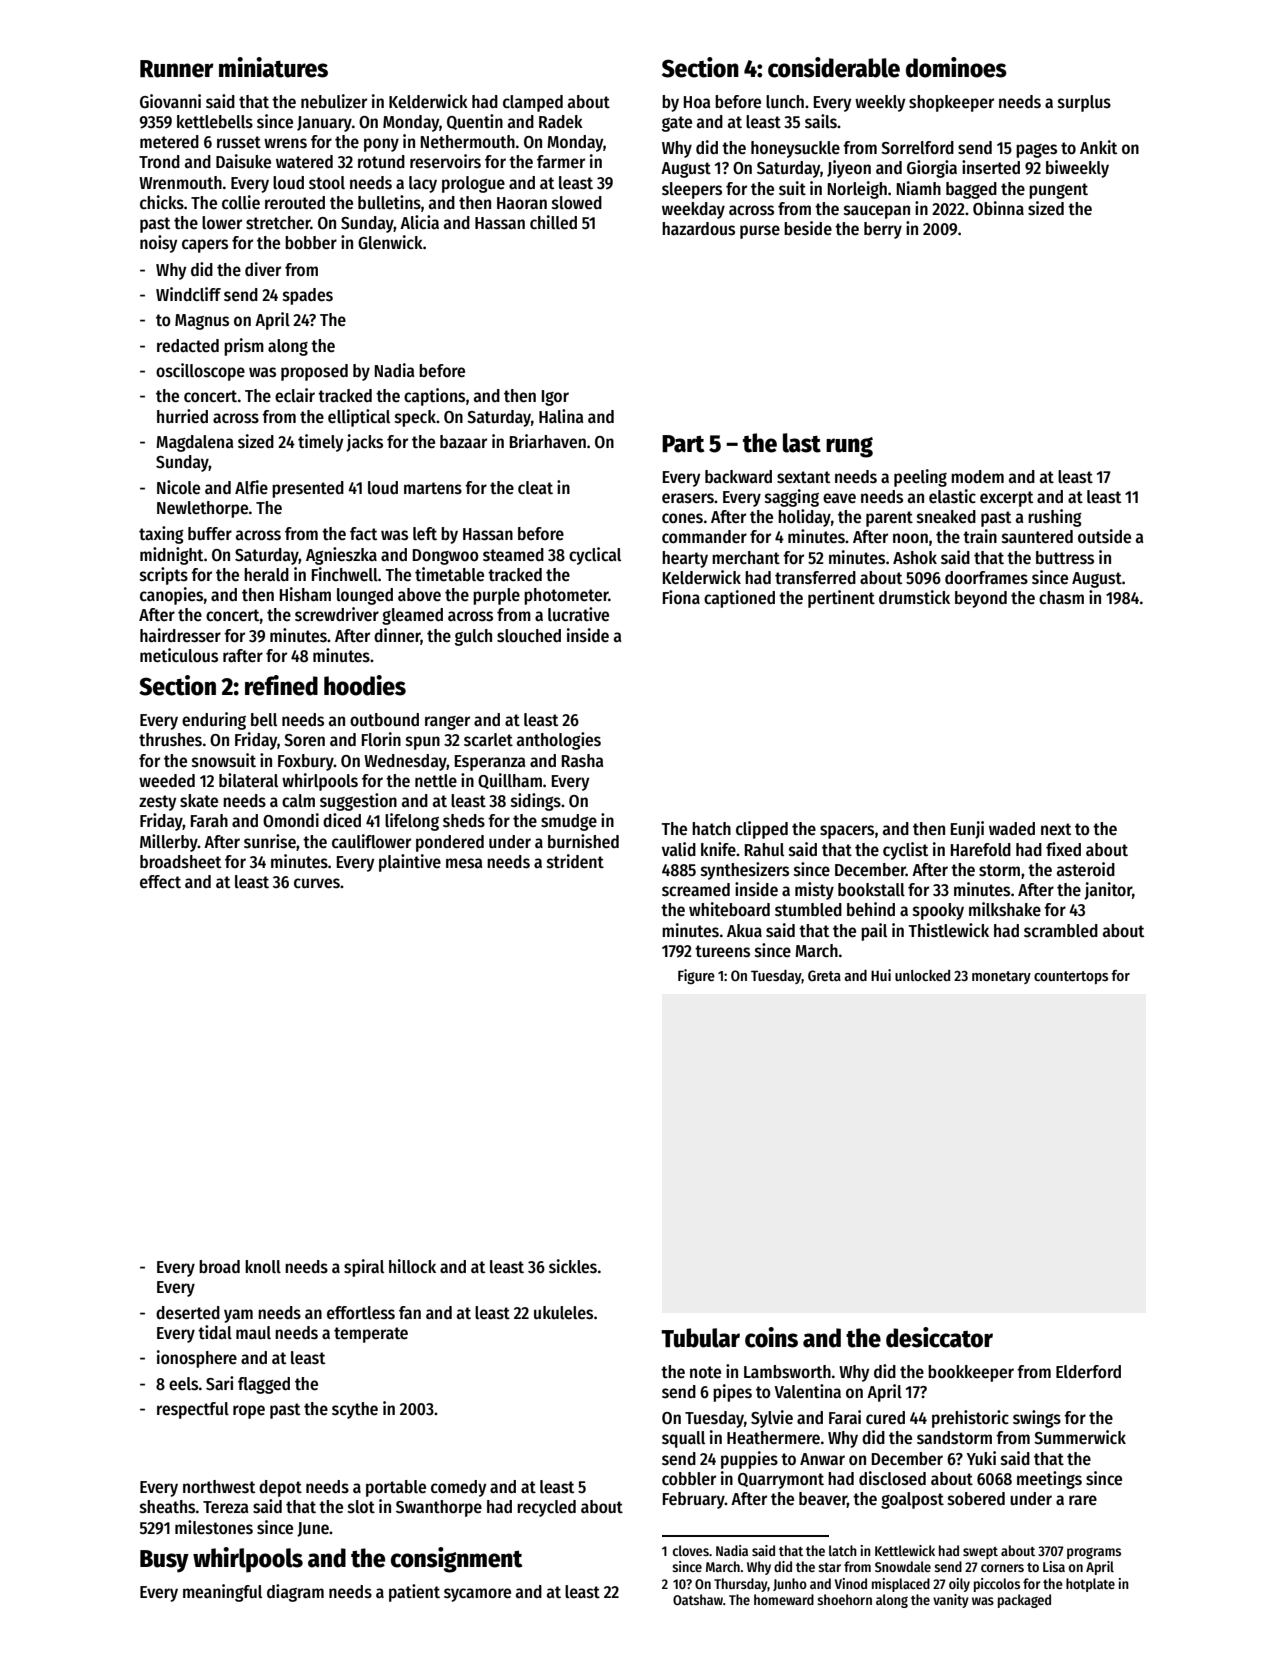  What do you see at coordinates (222, 1593) in the image?
I see `meaningful` at bounding box center [222, 1593].
